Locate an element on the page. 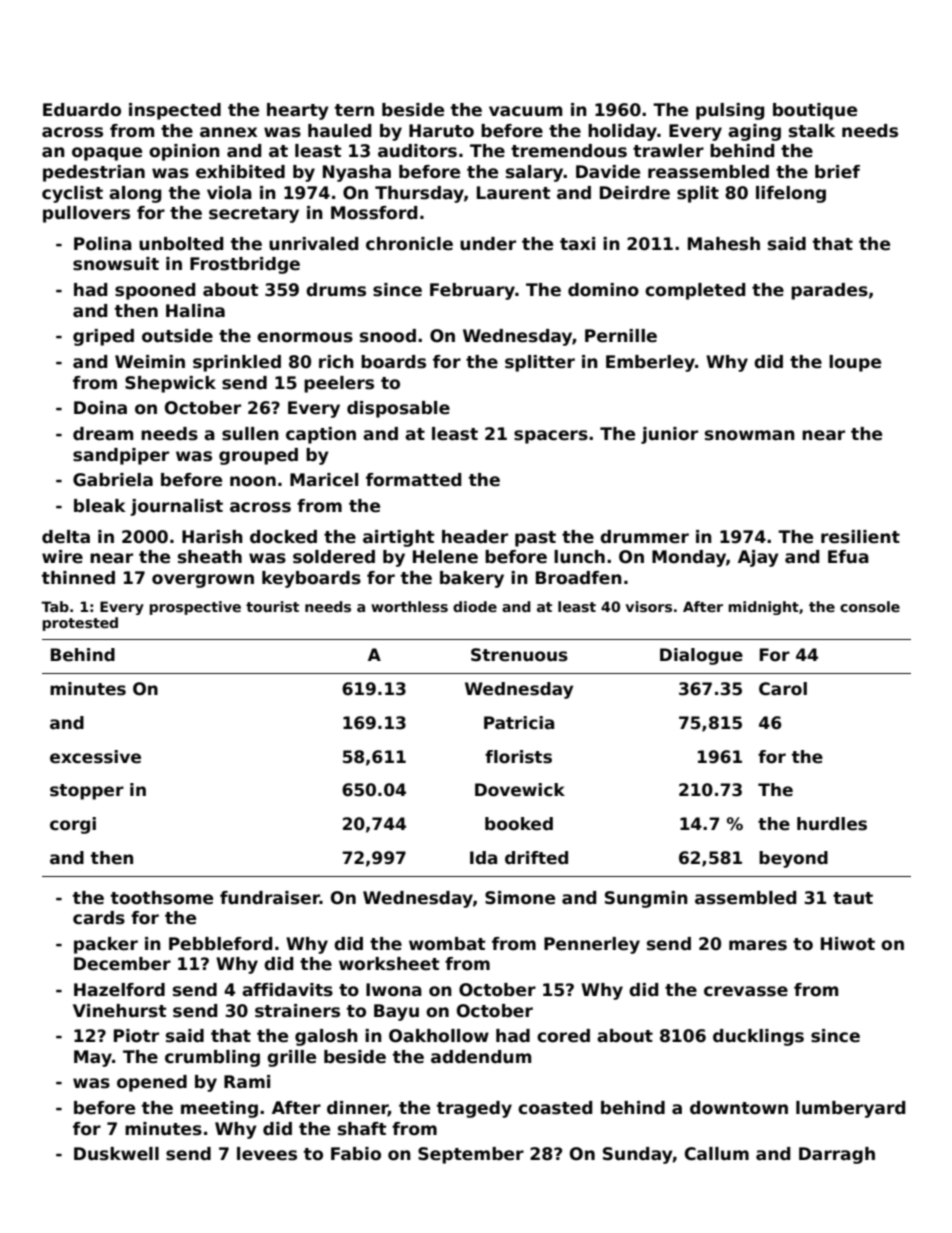  taxi is located at coordinates (577, 243).
